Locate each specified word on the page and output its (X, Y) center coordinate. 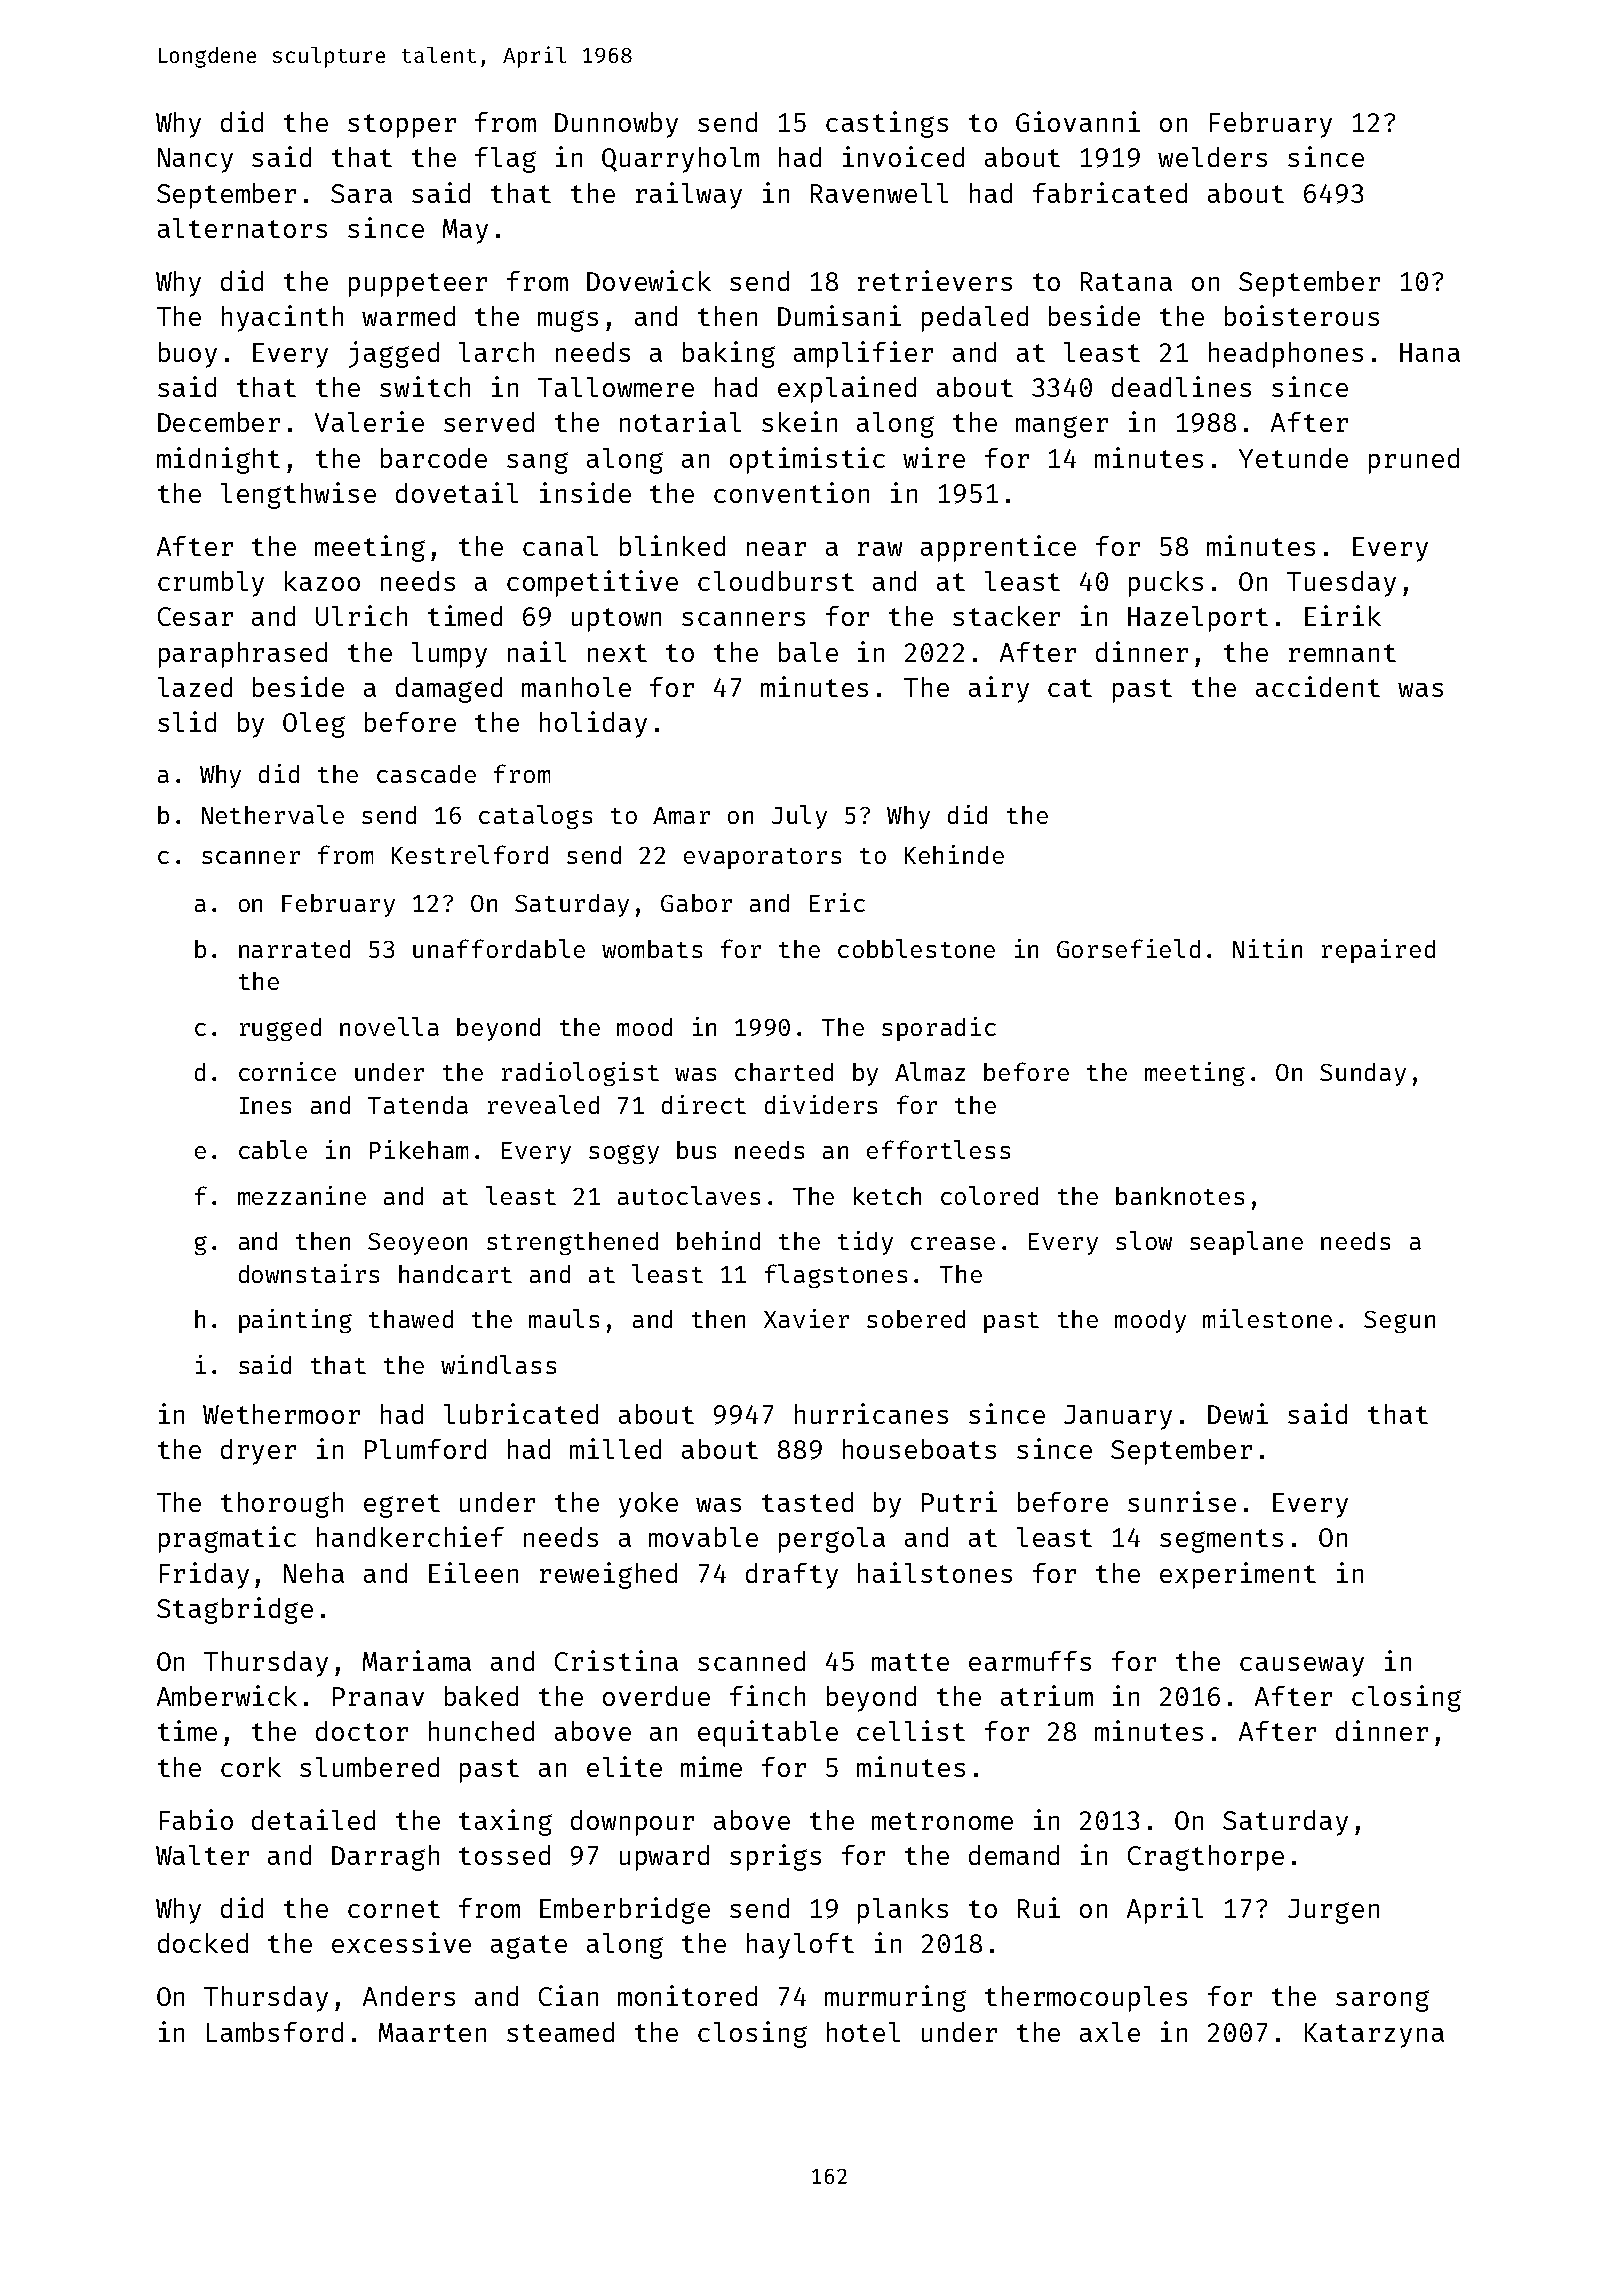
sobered (916, 1319)
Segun (1399, 1322)
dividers (821, 1104)
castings (887, 124)
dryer (258, 1452)
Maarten (432, 2032)
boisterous (1302, 315)
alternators (242, 228)
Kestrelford (470, 854)
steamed (560, 2032)
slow (1144, 1240)
